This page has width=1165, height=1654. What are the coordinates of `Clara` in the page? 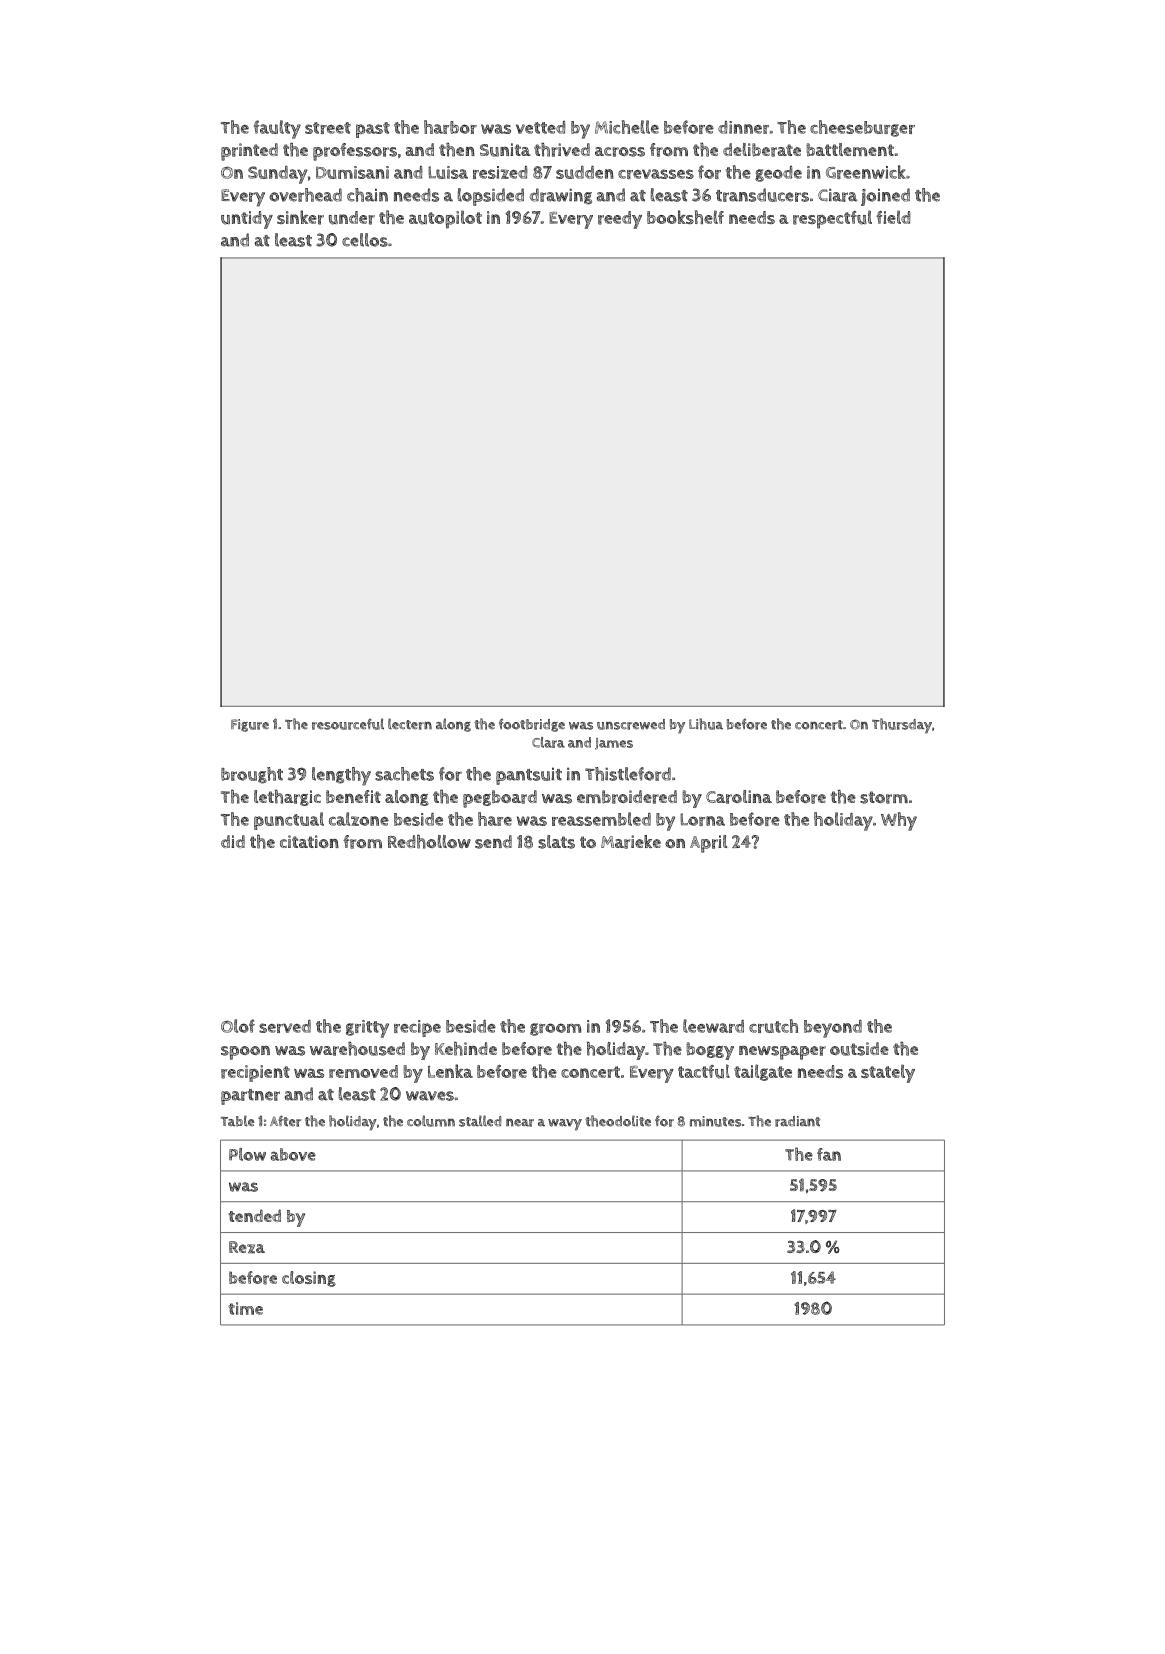 It's located at (548, 742).
